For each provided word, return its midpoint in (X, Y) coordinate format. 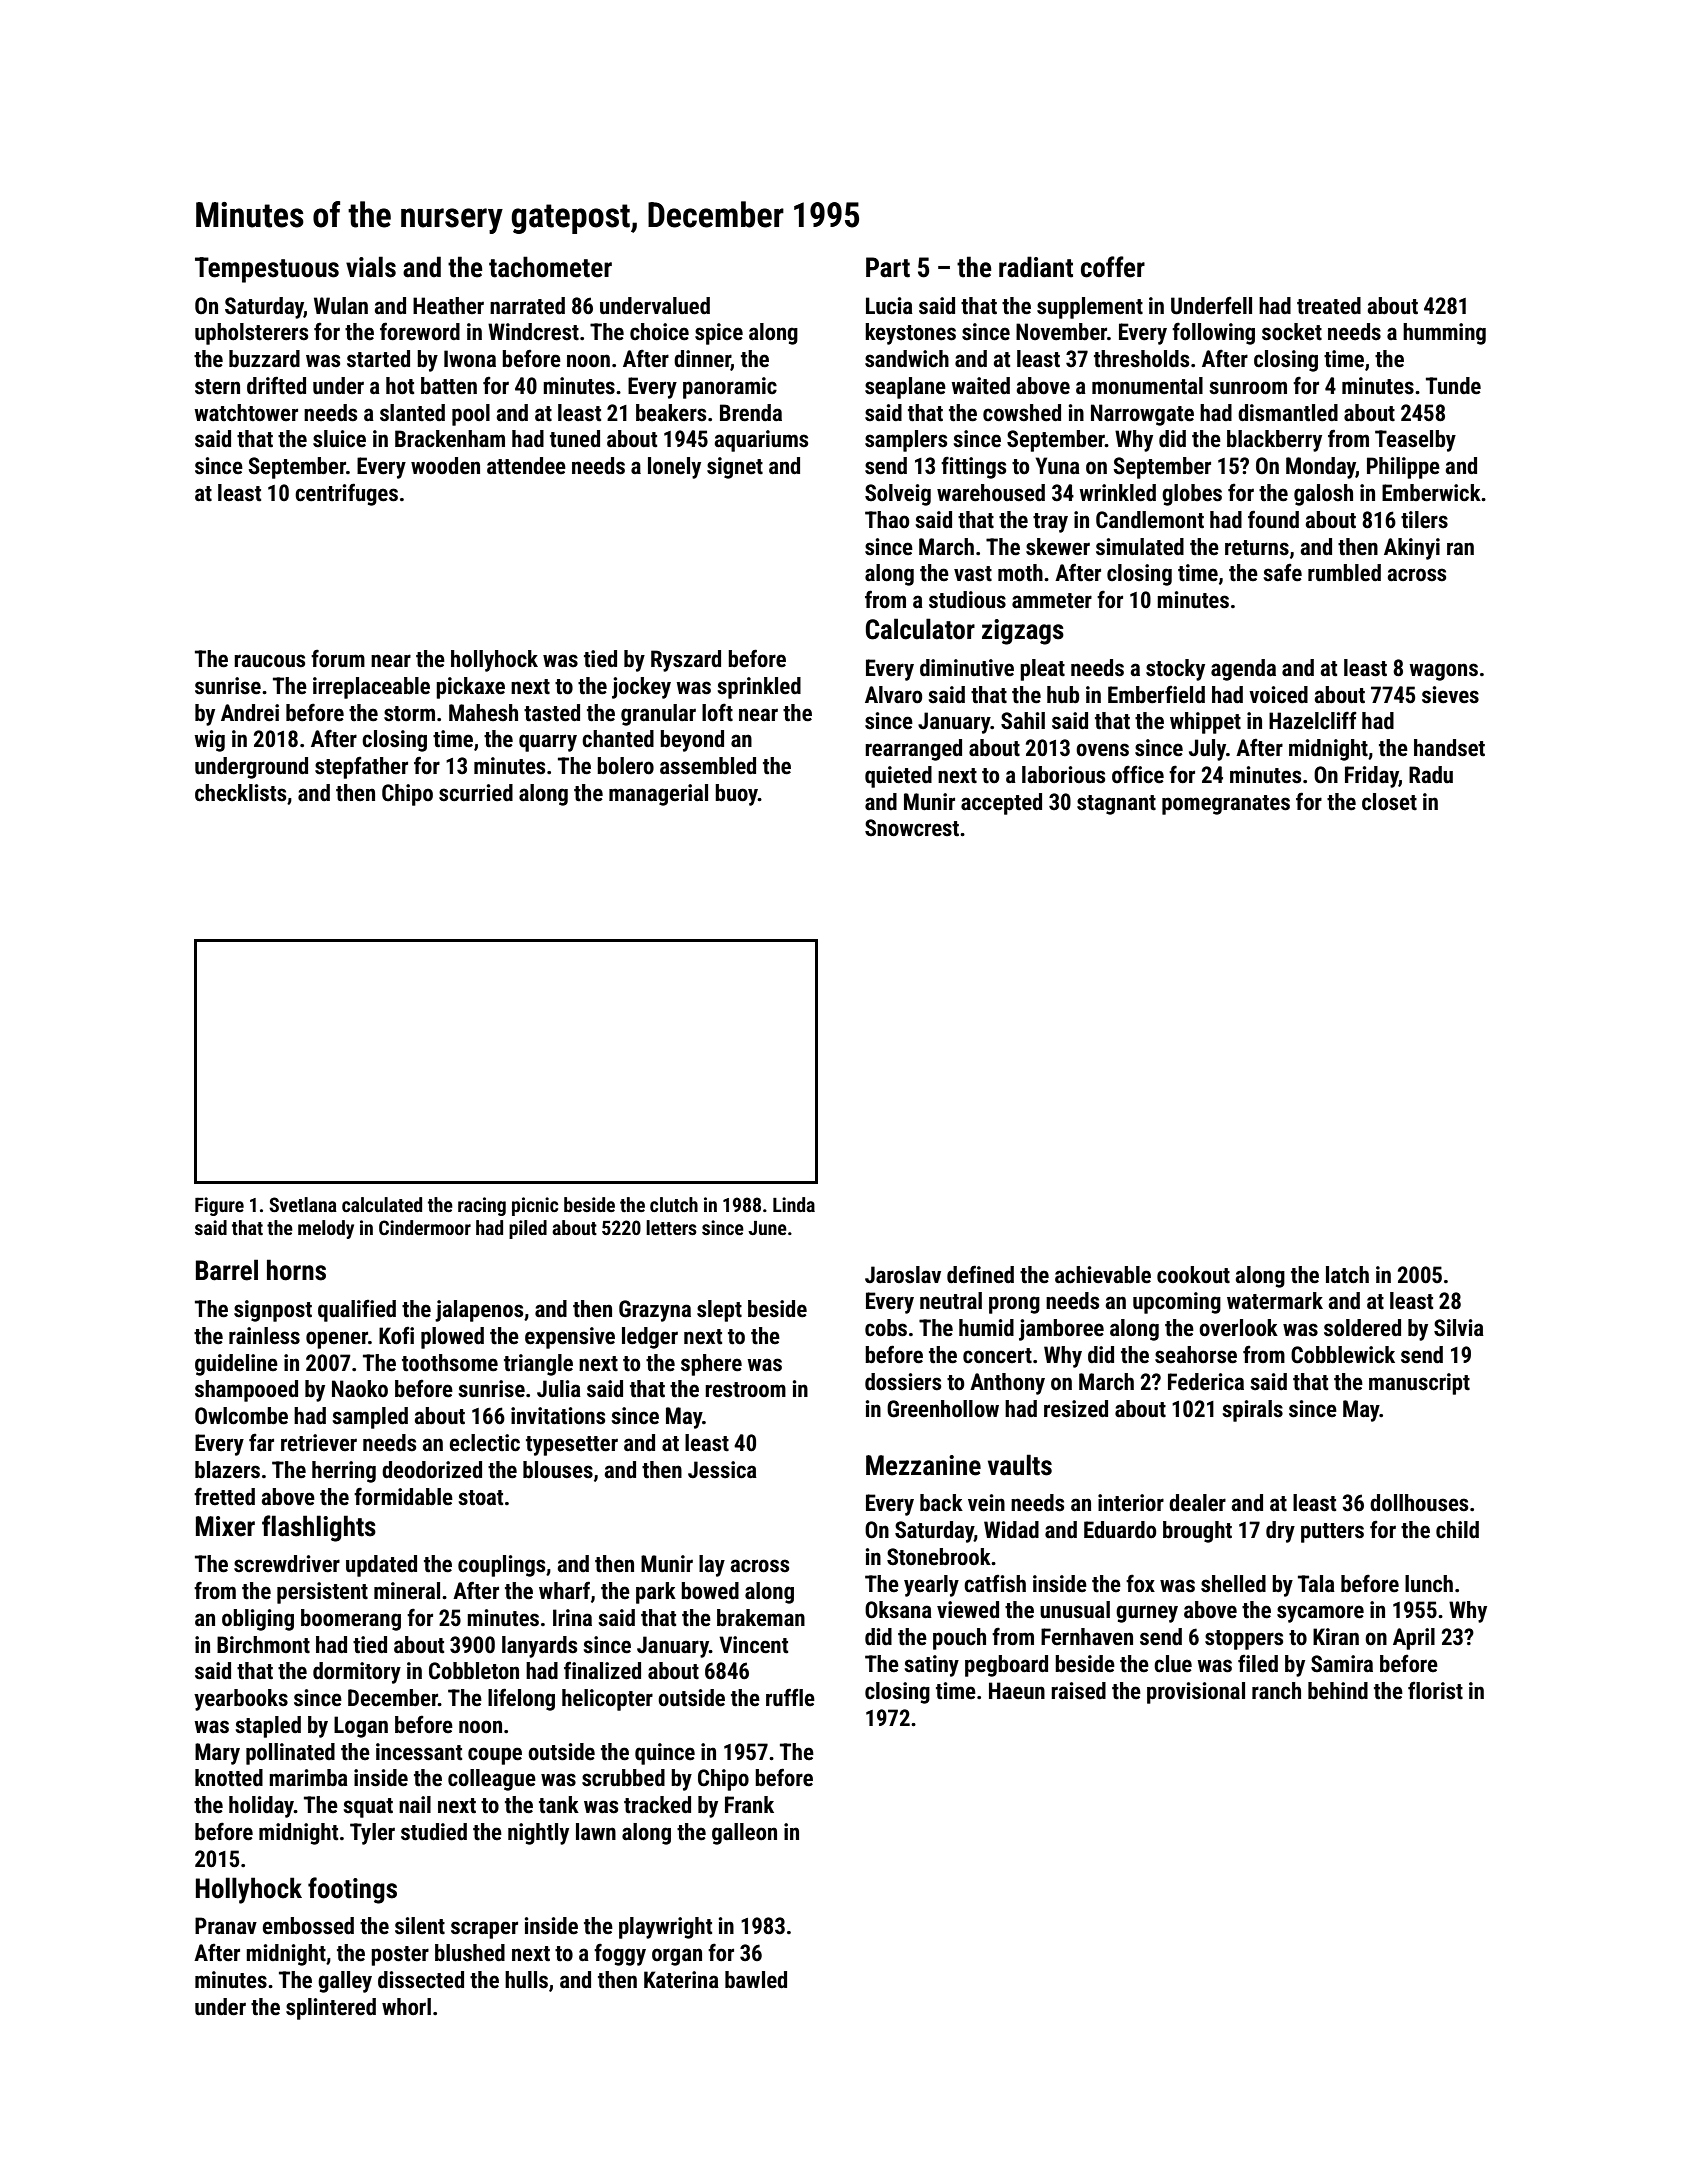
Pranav (226, 1926)
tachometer (550, 267)
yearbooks (241, 1700)
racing (482, 1206)
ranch (1276, 1691)
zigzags (1023, 632)
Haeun (1017, 1691)
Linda (794, 1204)
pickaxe (470, 688)
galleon (744, 1834)
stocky (1175, 670)
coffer (1113, 267)
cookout (1193, 1275)
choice (659, 332)
